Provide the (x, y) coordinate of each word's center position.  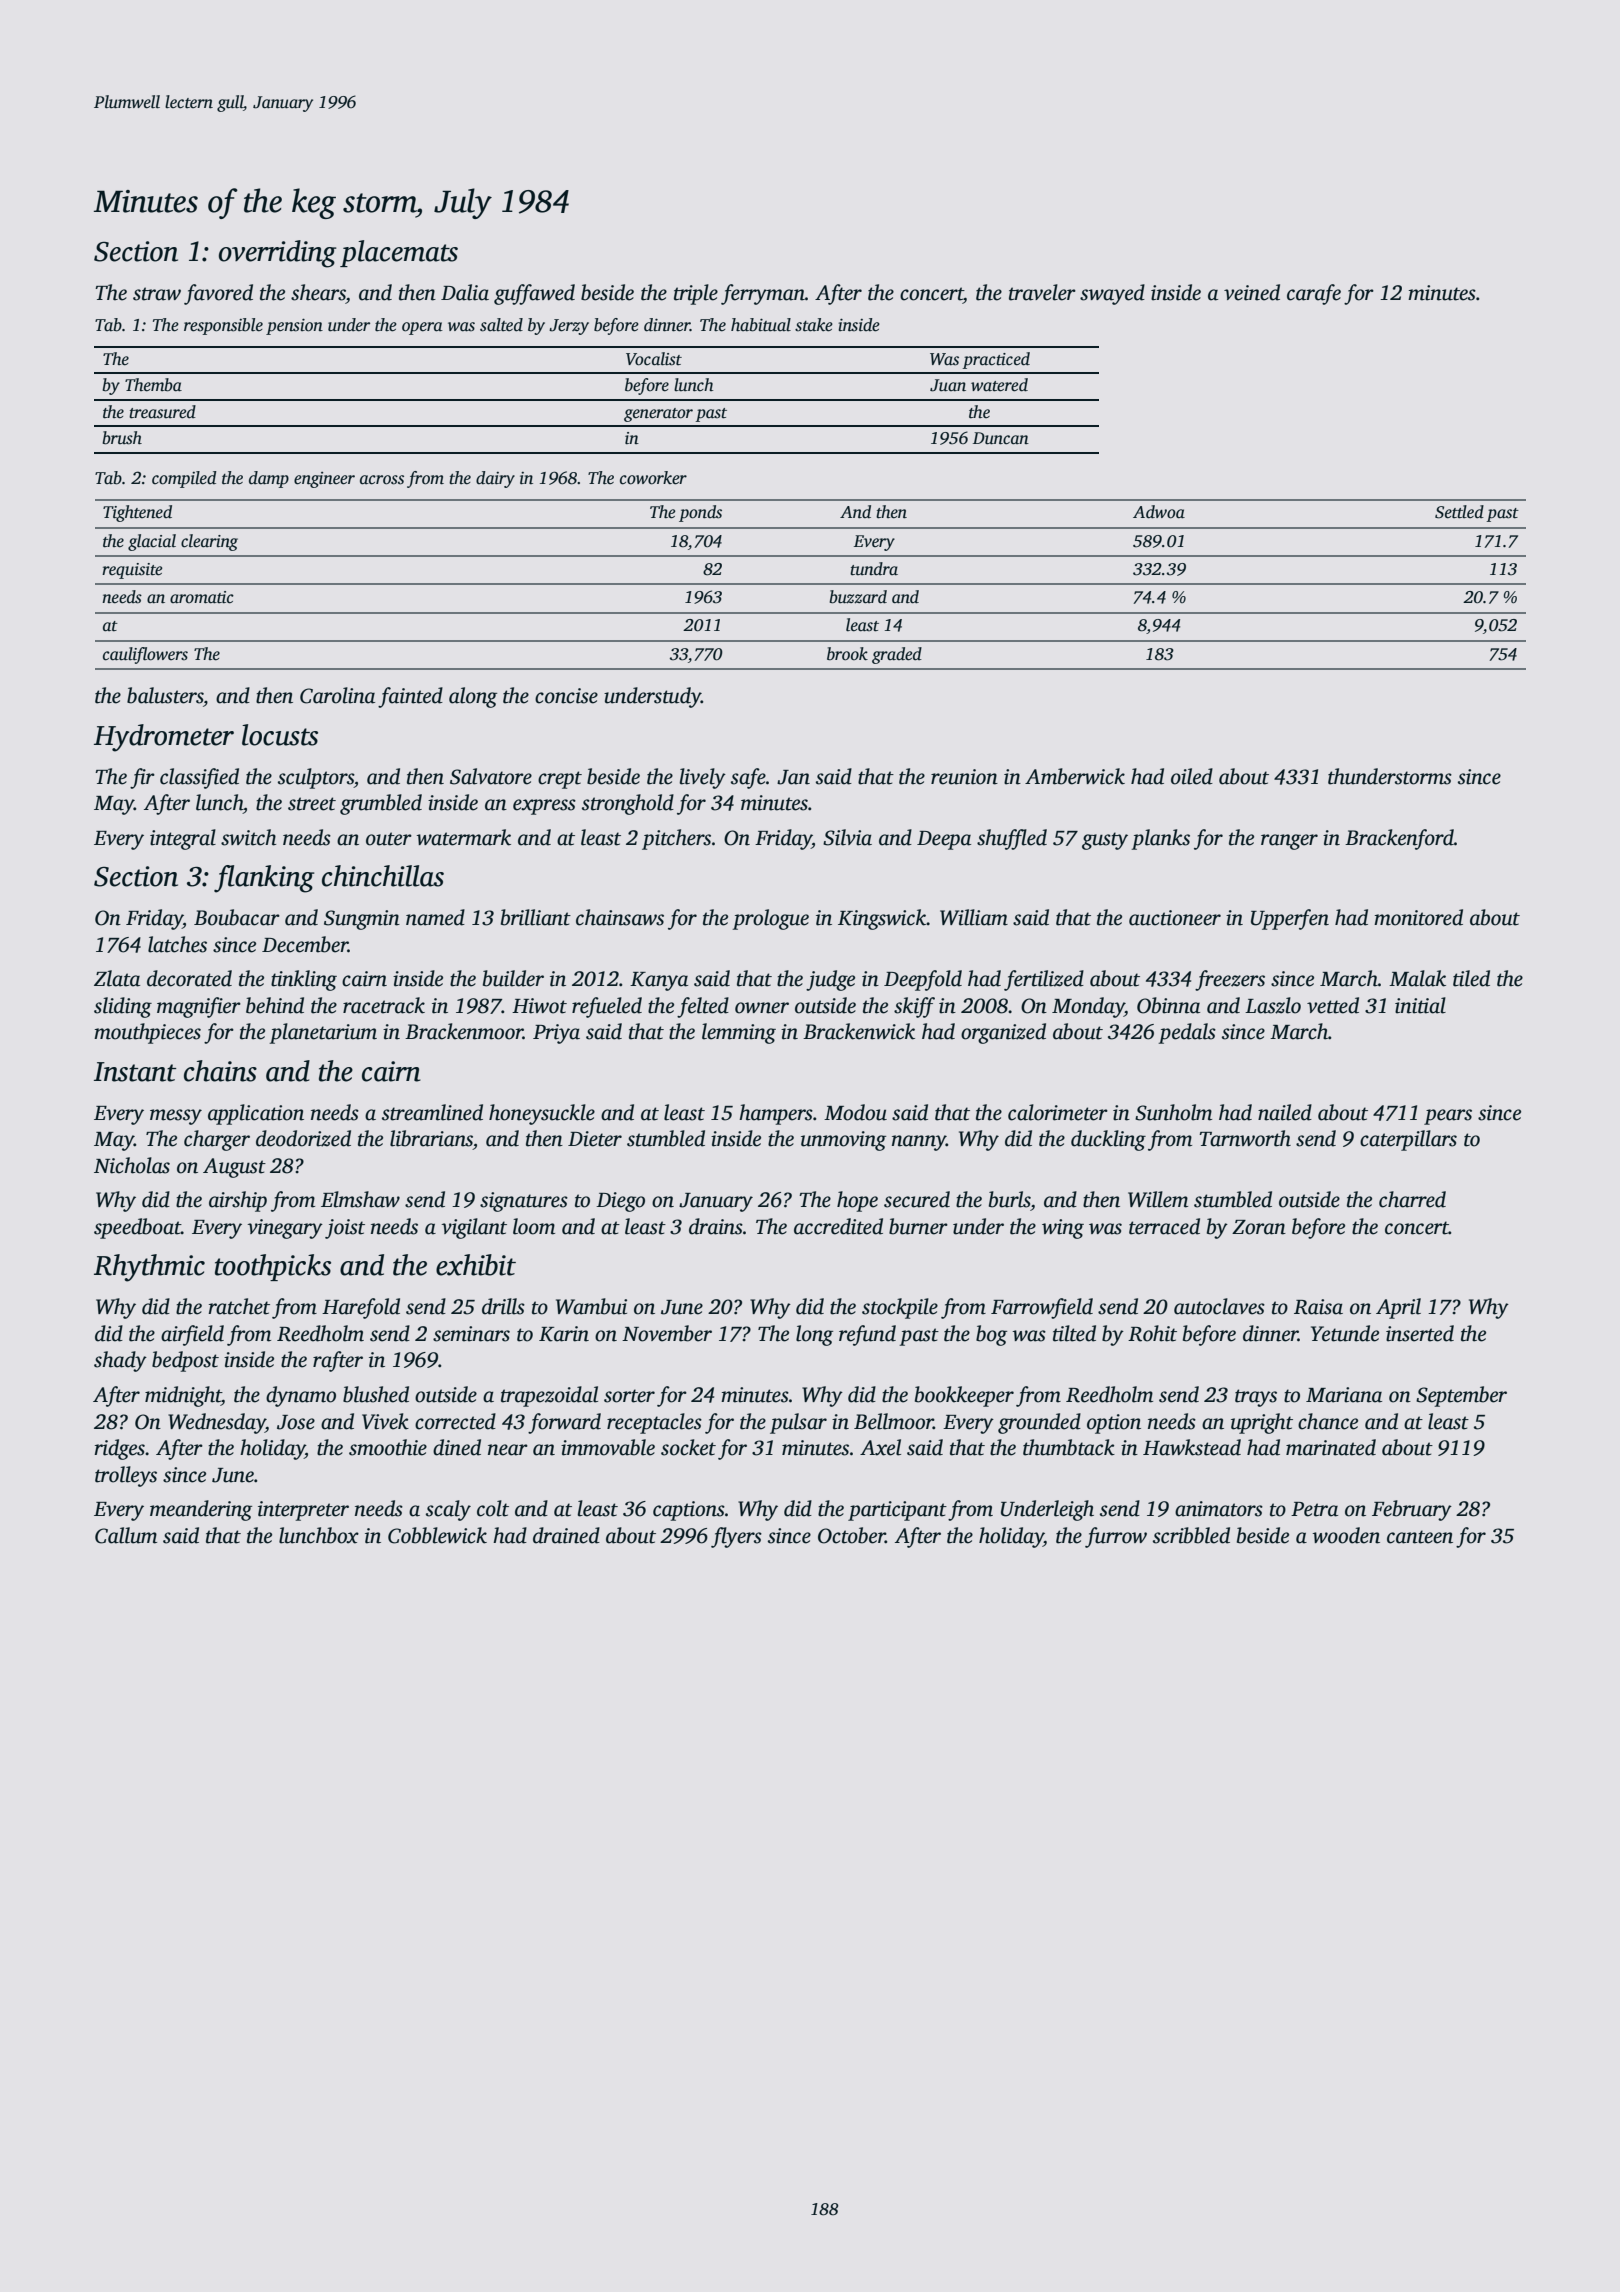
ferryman (763, 294)
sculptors (316, 778)
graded (897, 655)
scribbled (1191, 1535)
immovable (608, 1447)
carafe (1314, 294)
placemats (399, 253)
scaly (448, 1510)
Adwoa (1159, 512)
